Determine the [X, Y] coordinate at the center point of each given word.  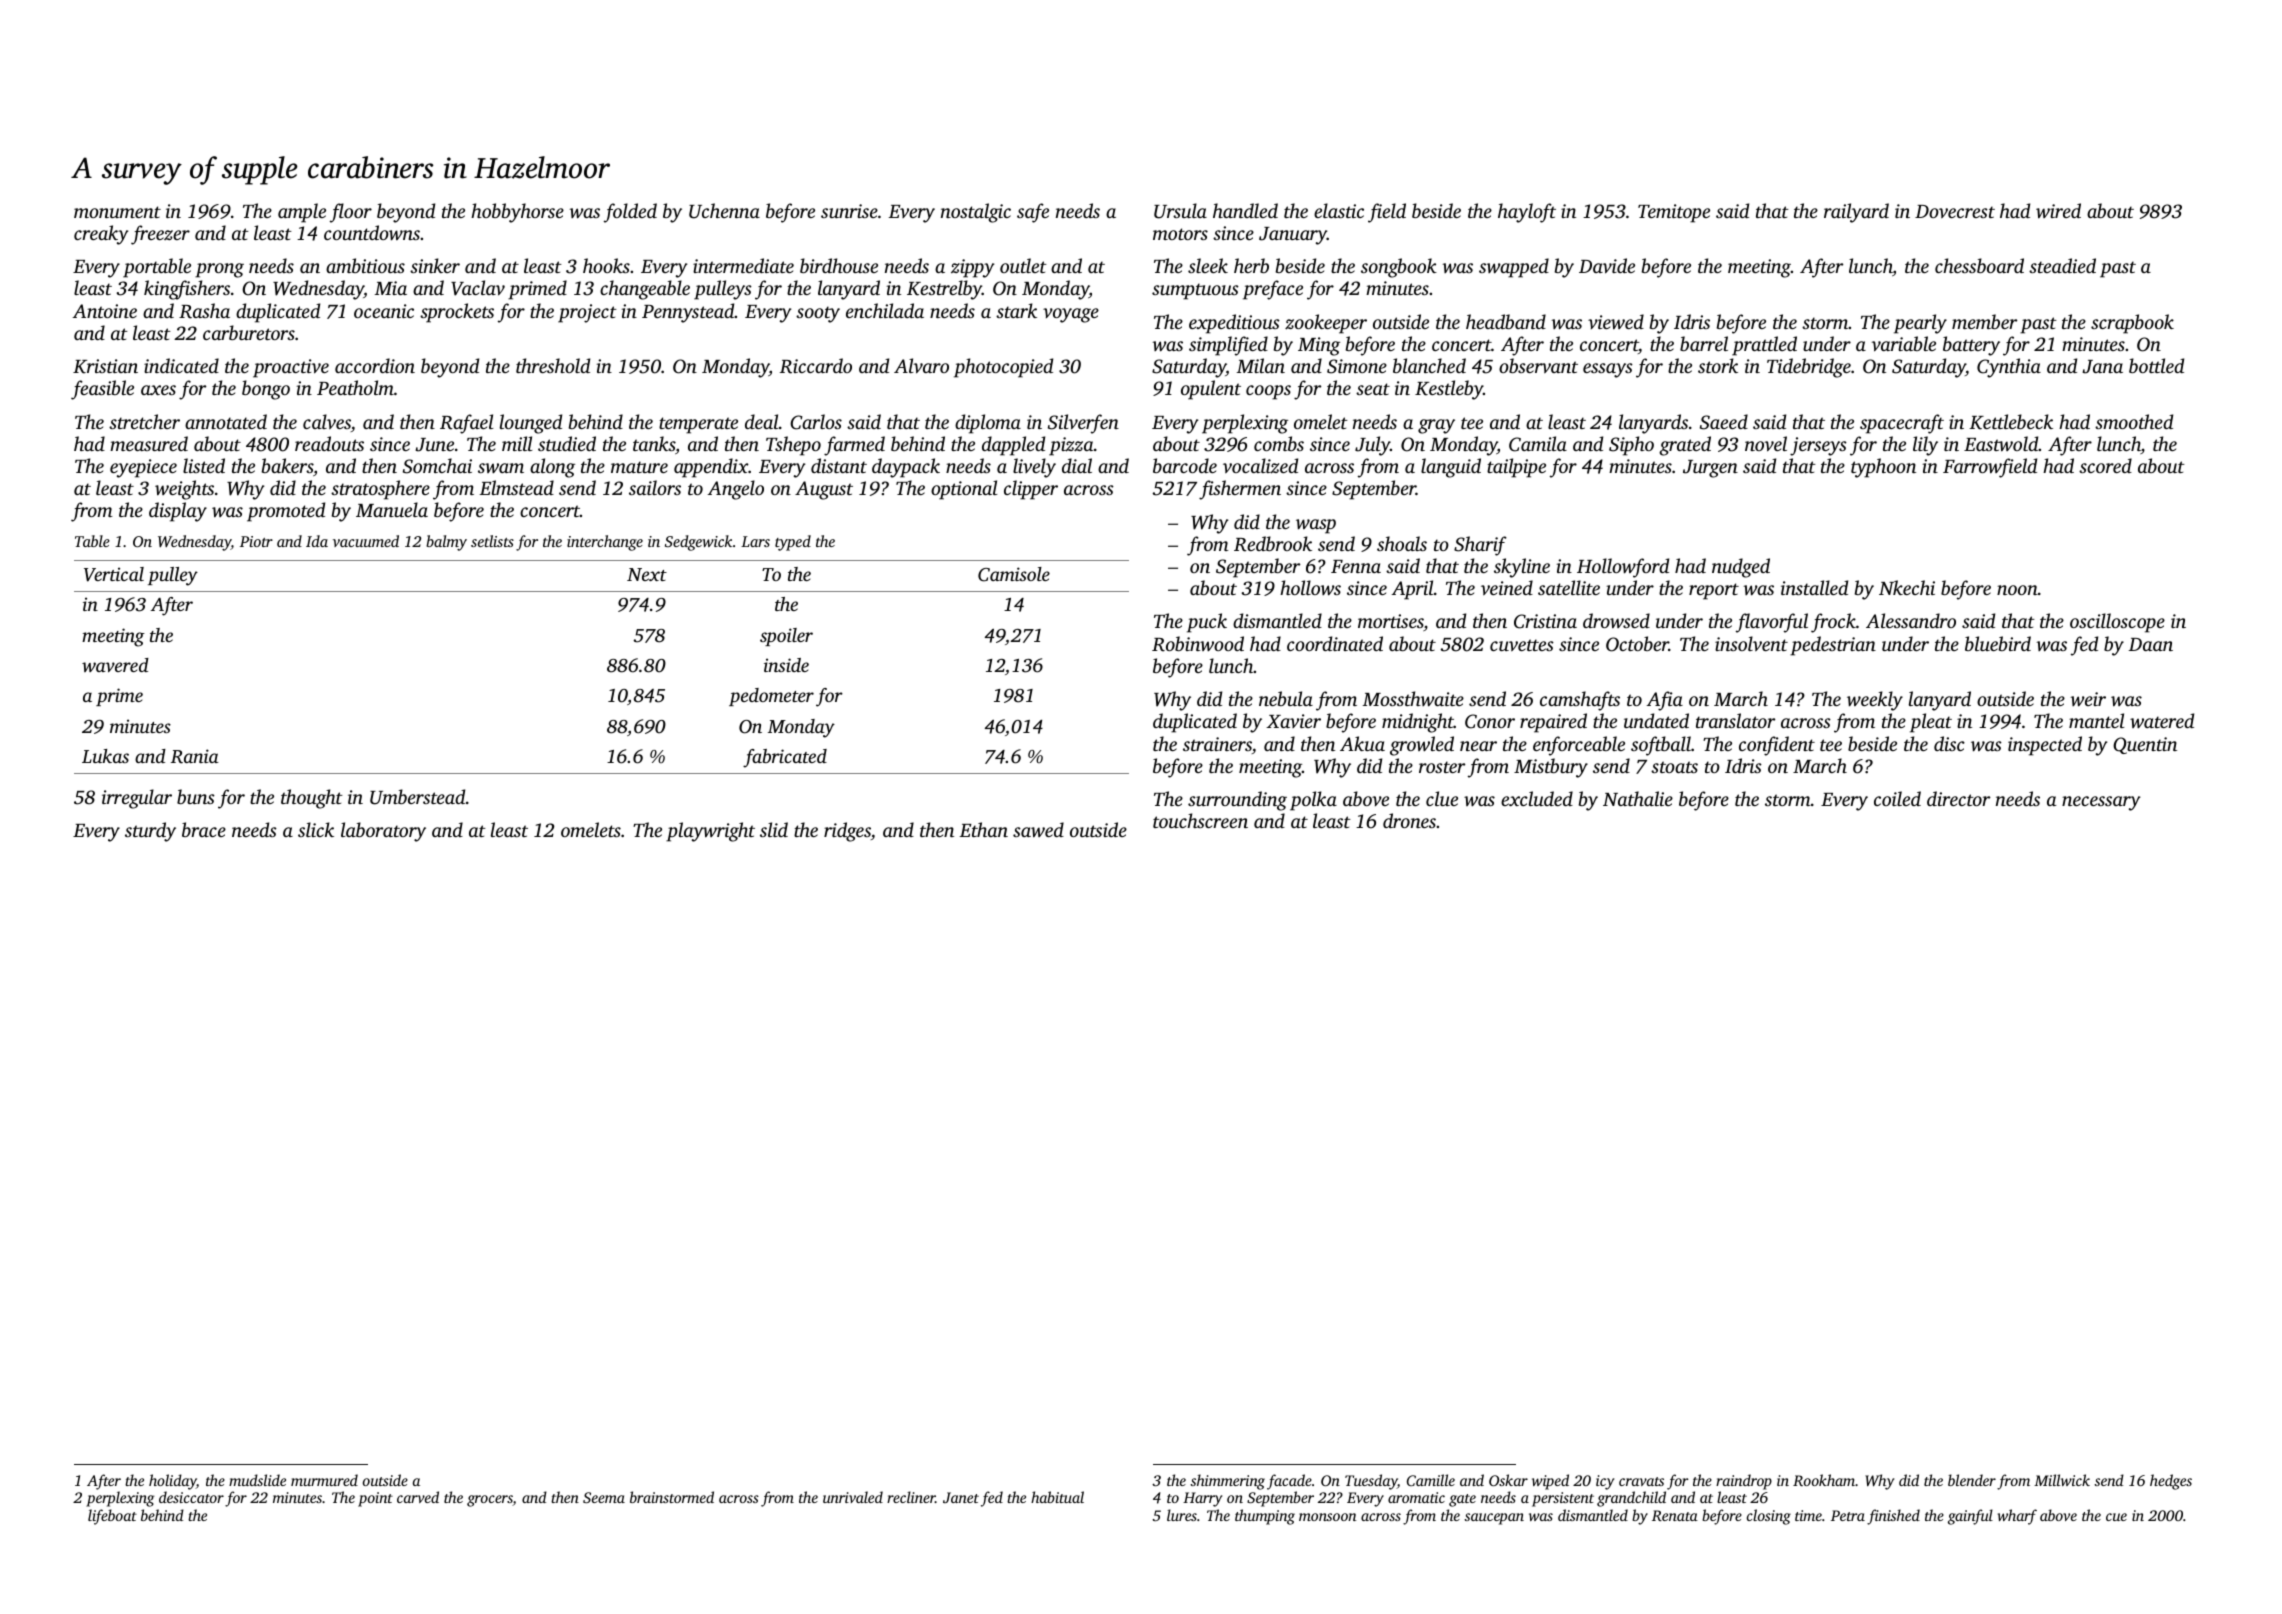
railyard [1856, 213]
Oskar [1508, 1480]
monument [117, 212]
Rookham [1824, 1480]
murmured [324, 1480]
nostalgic [976, 213]
